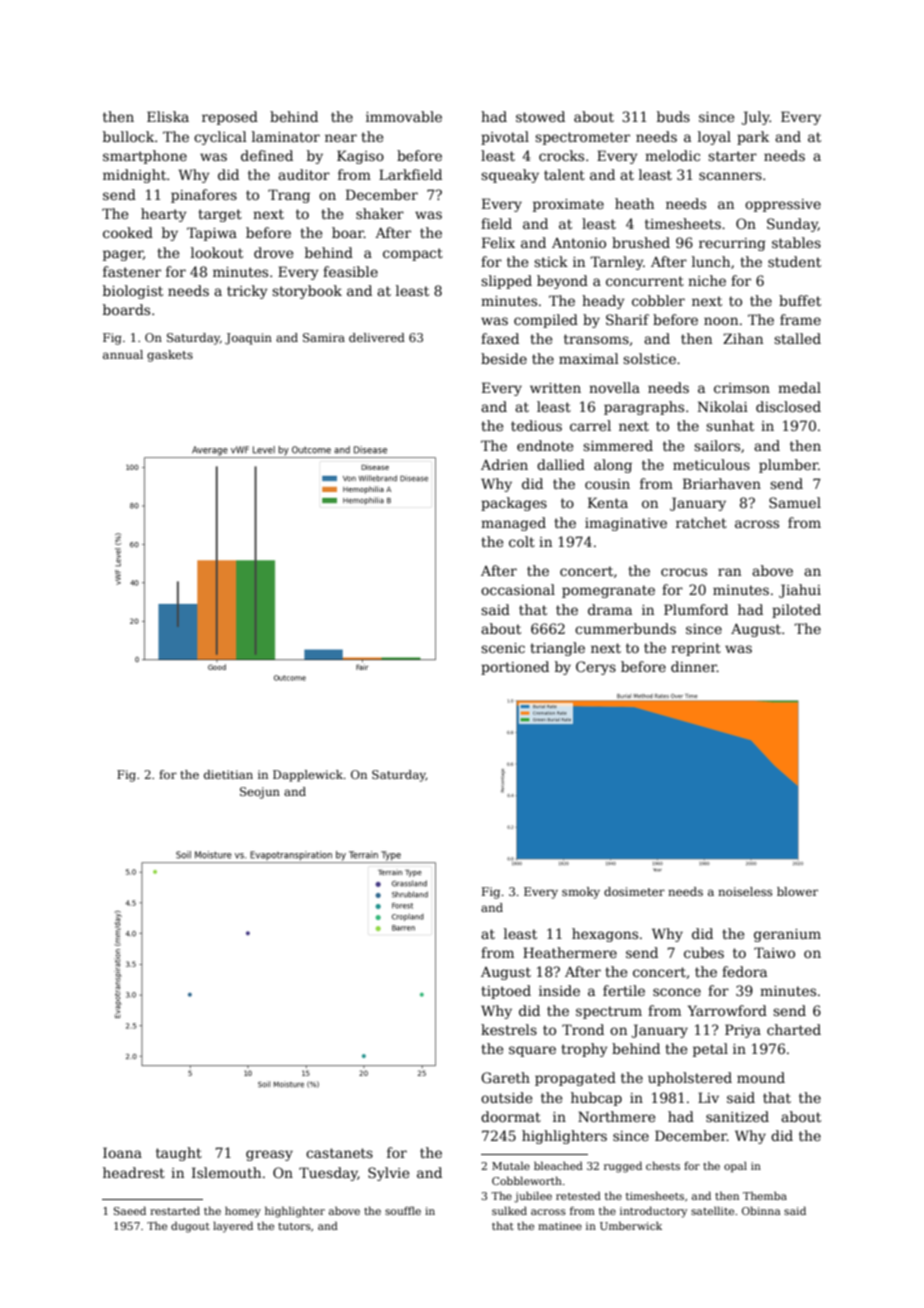 The height and width of the screenshot is (1308, 924). I want to click on dietitian, so click(228, 774).
